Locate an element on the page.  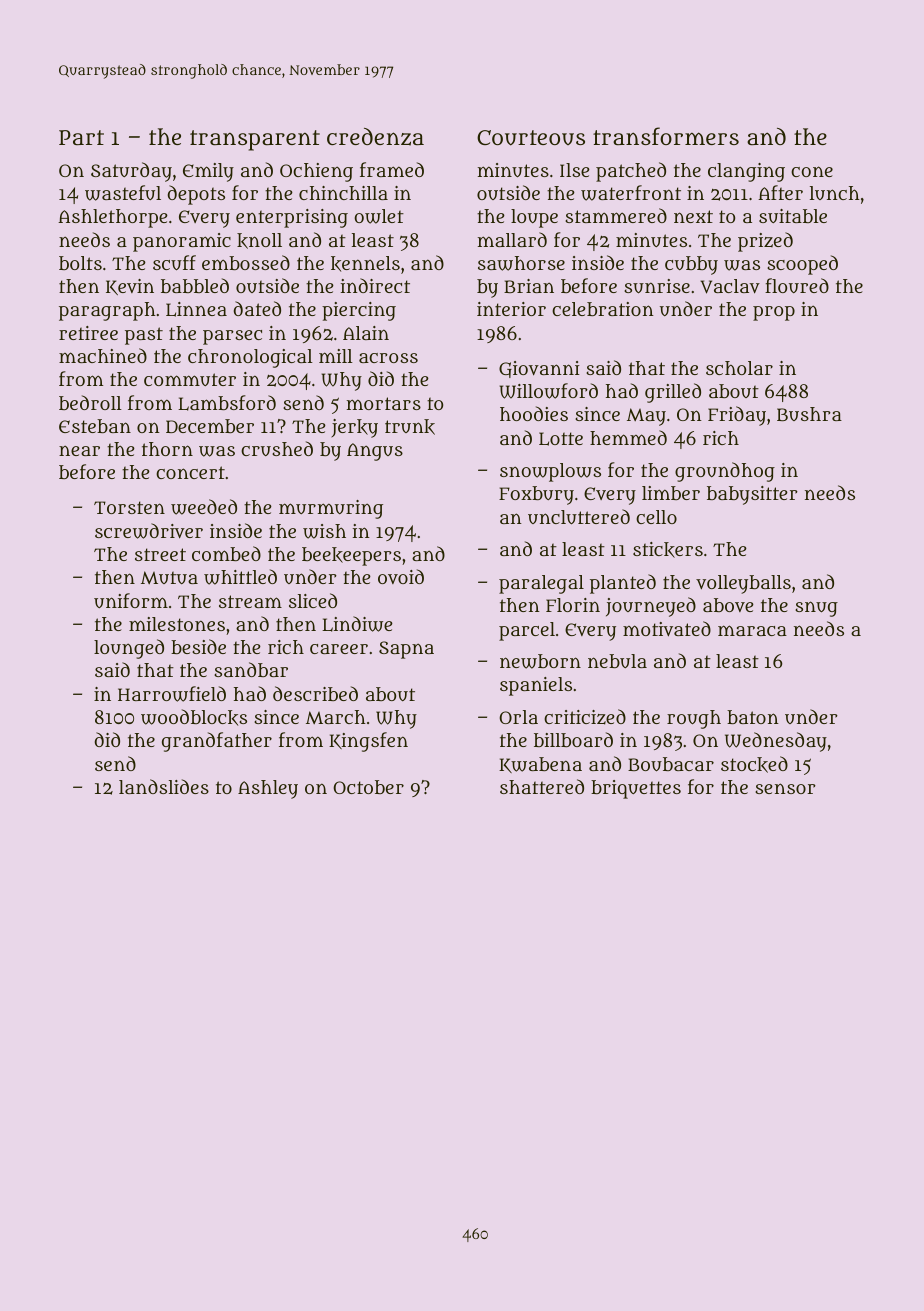
credenza is located at coordinates (375, 137).
